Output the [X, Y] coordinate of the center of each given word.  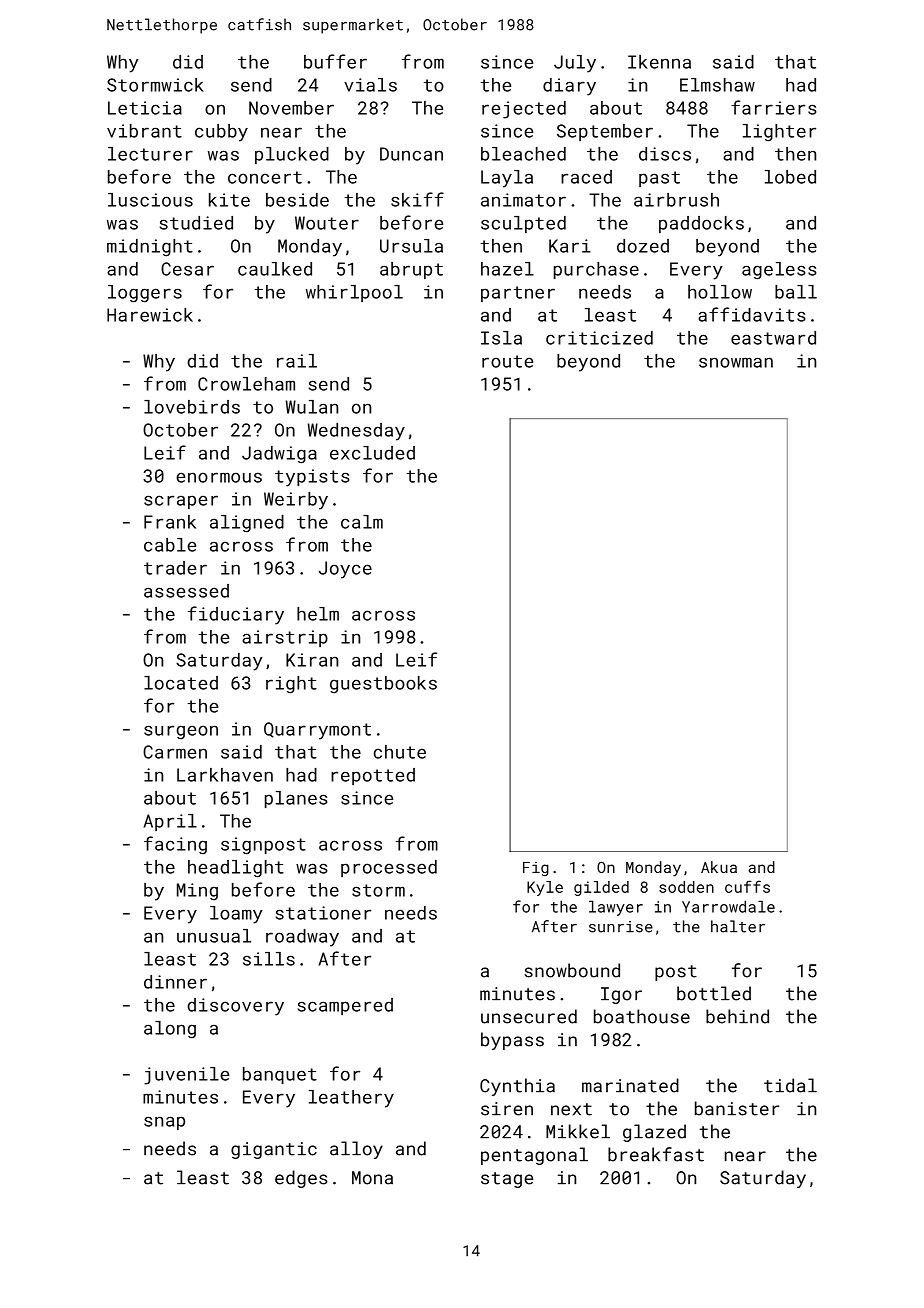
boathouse [642, 1016]
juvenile [186, 1076]
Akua [719, 867]
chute [400, 752]
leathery [351, 1099]
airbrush [676, 200]
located [181, 683]
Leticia [145, 108]
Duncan [411, 154]
